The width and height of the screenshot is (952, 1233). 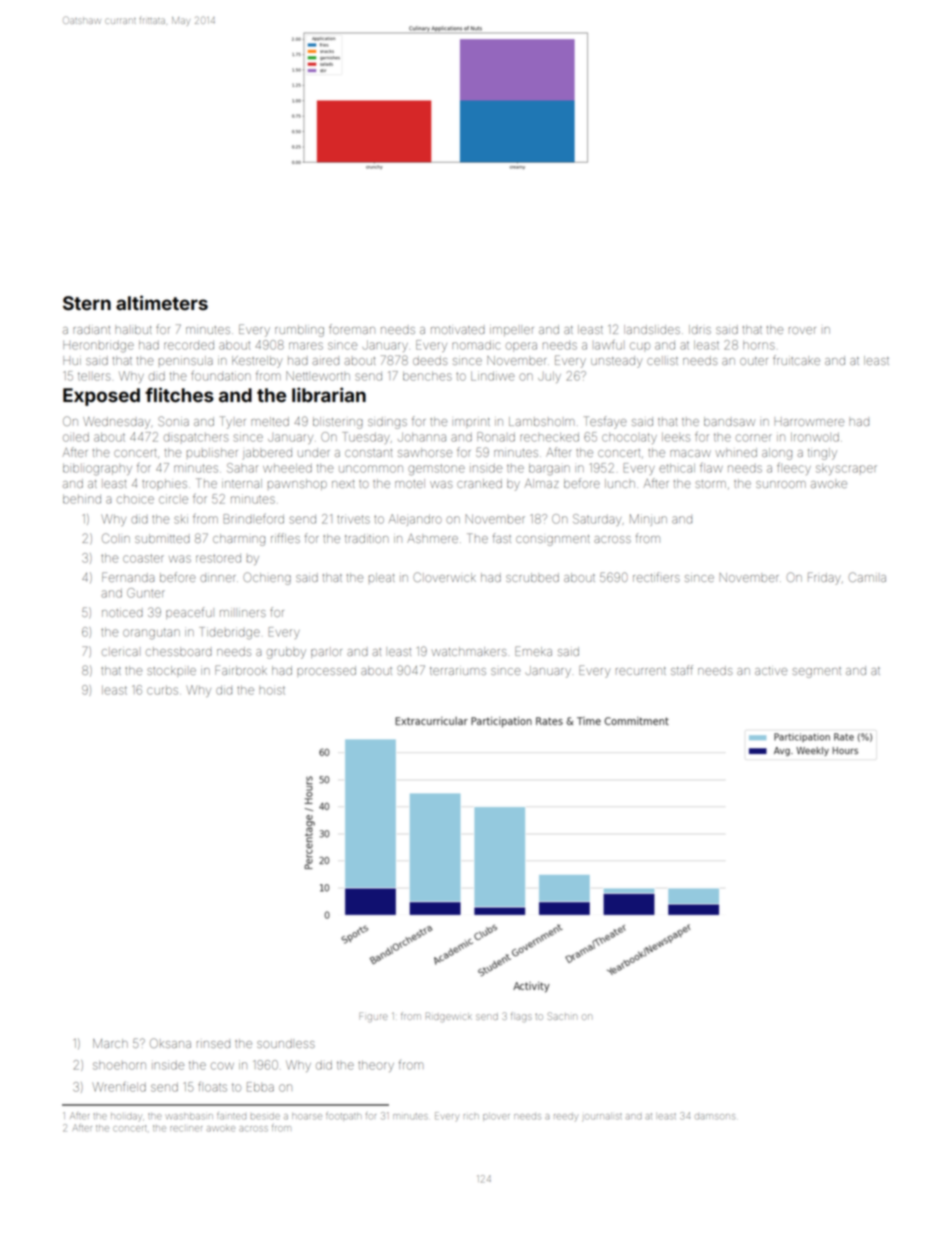 What do you see at coordinates (700, 329) in the screenshot?
I see `Idris` at bounding box center [700, 329].
